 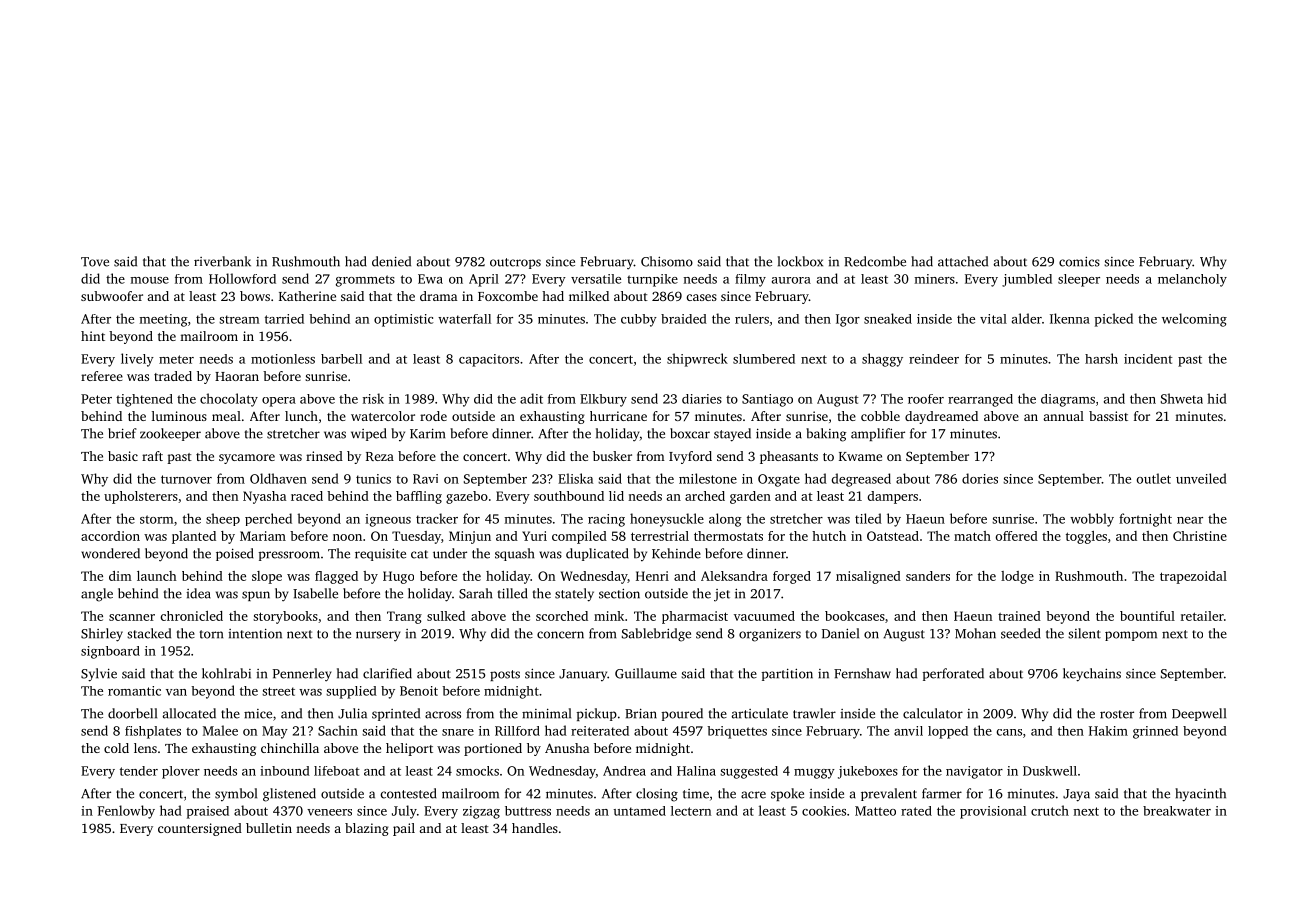 What do you see at coordinates (596, 279) in the screenshot?
I see `versatile` at bounding box center [596, 279].
